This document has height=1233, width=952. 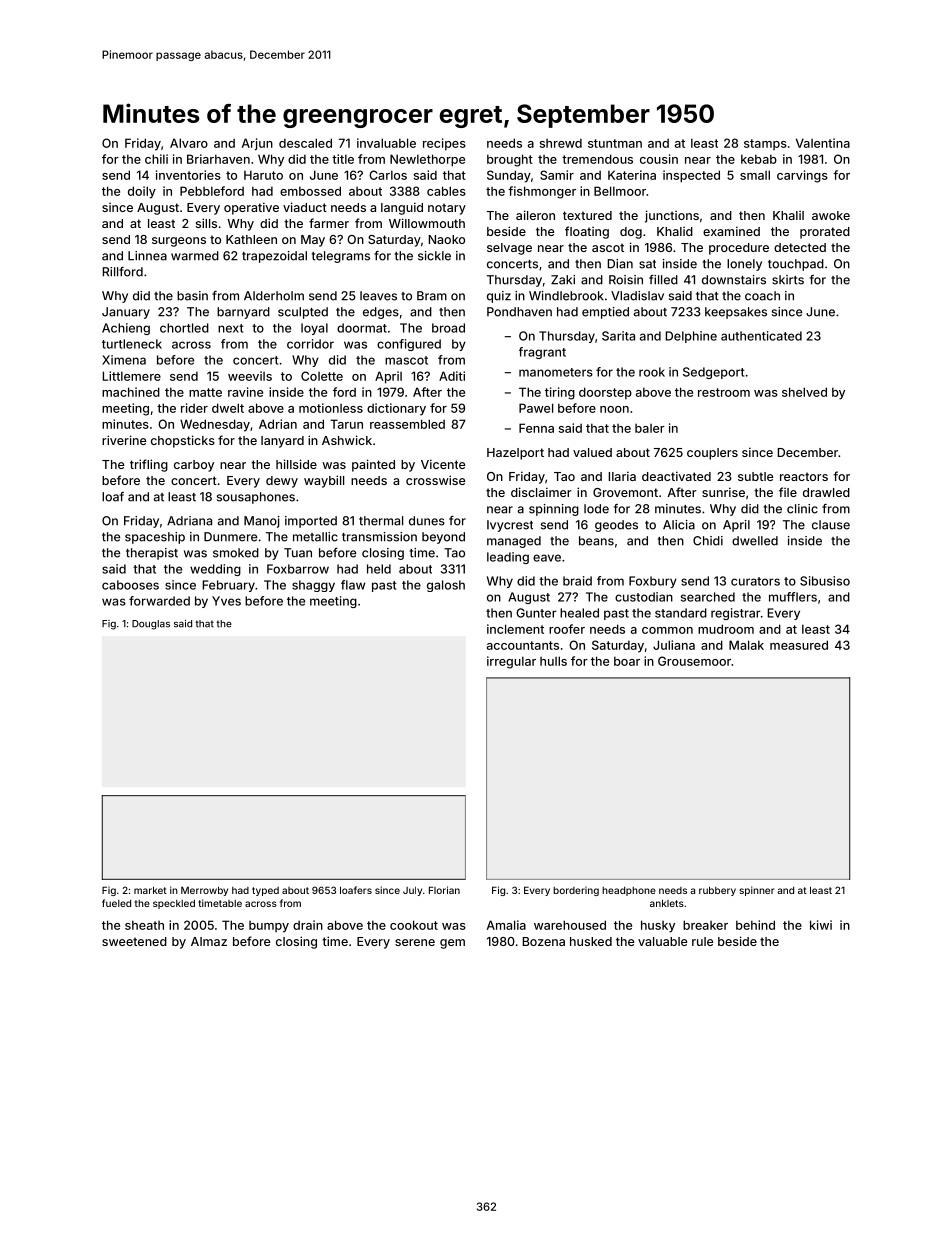 I want to click on braid, so click(x=577, y=581).
